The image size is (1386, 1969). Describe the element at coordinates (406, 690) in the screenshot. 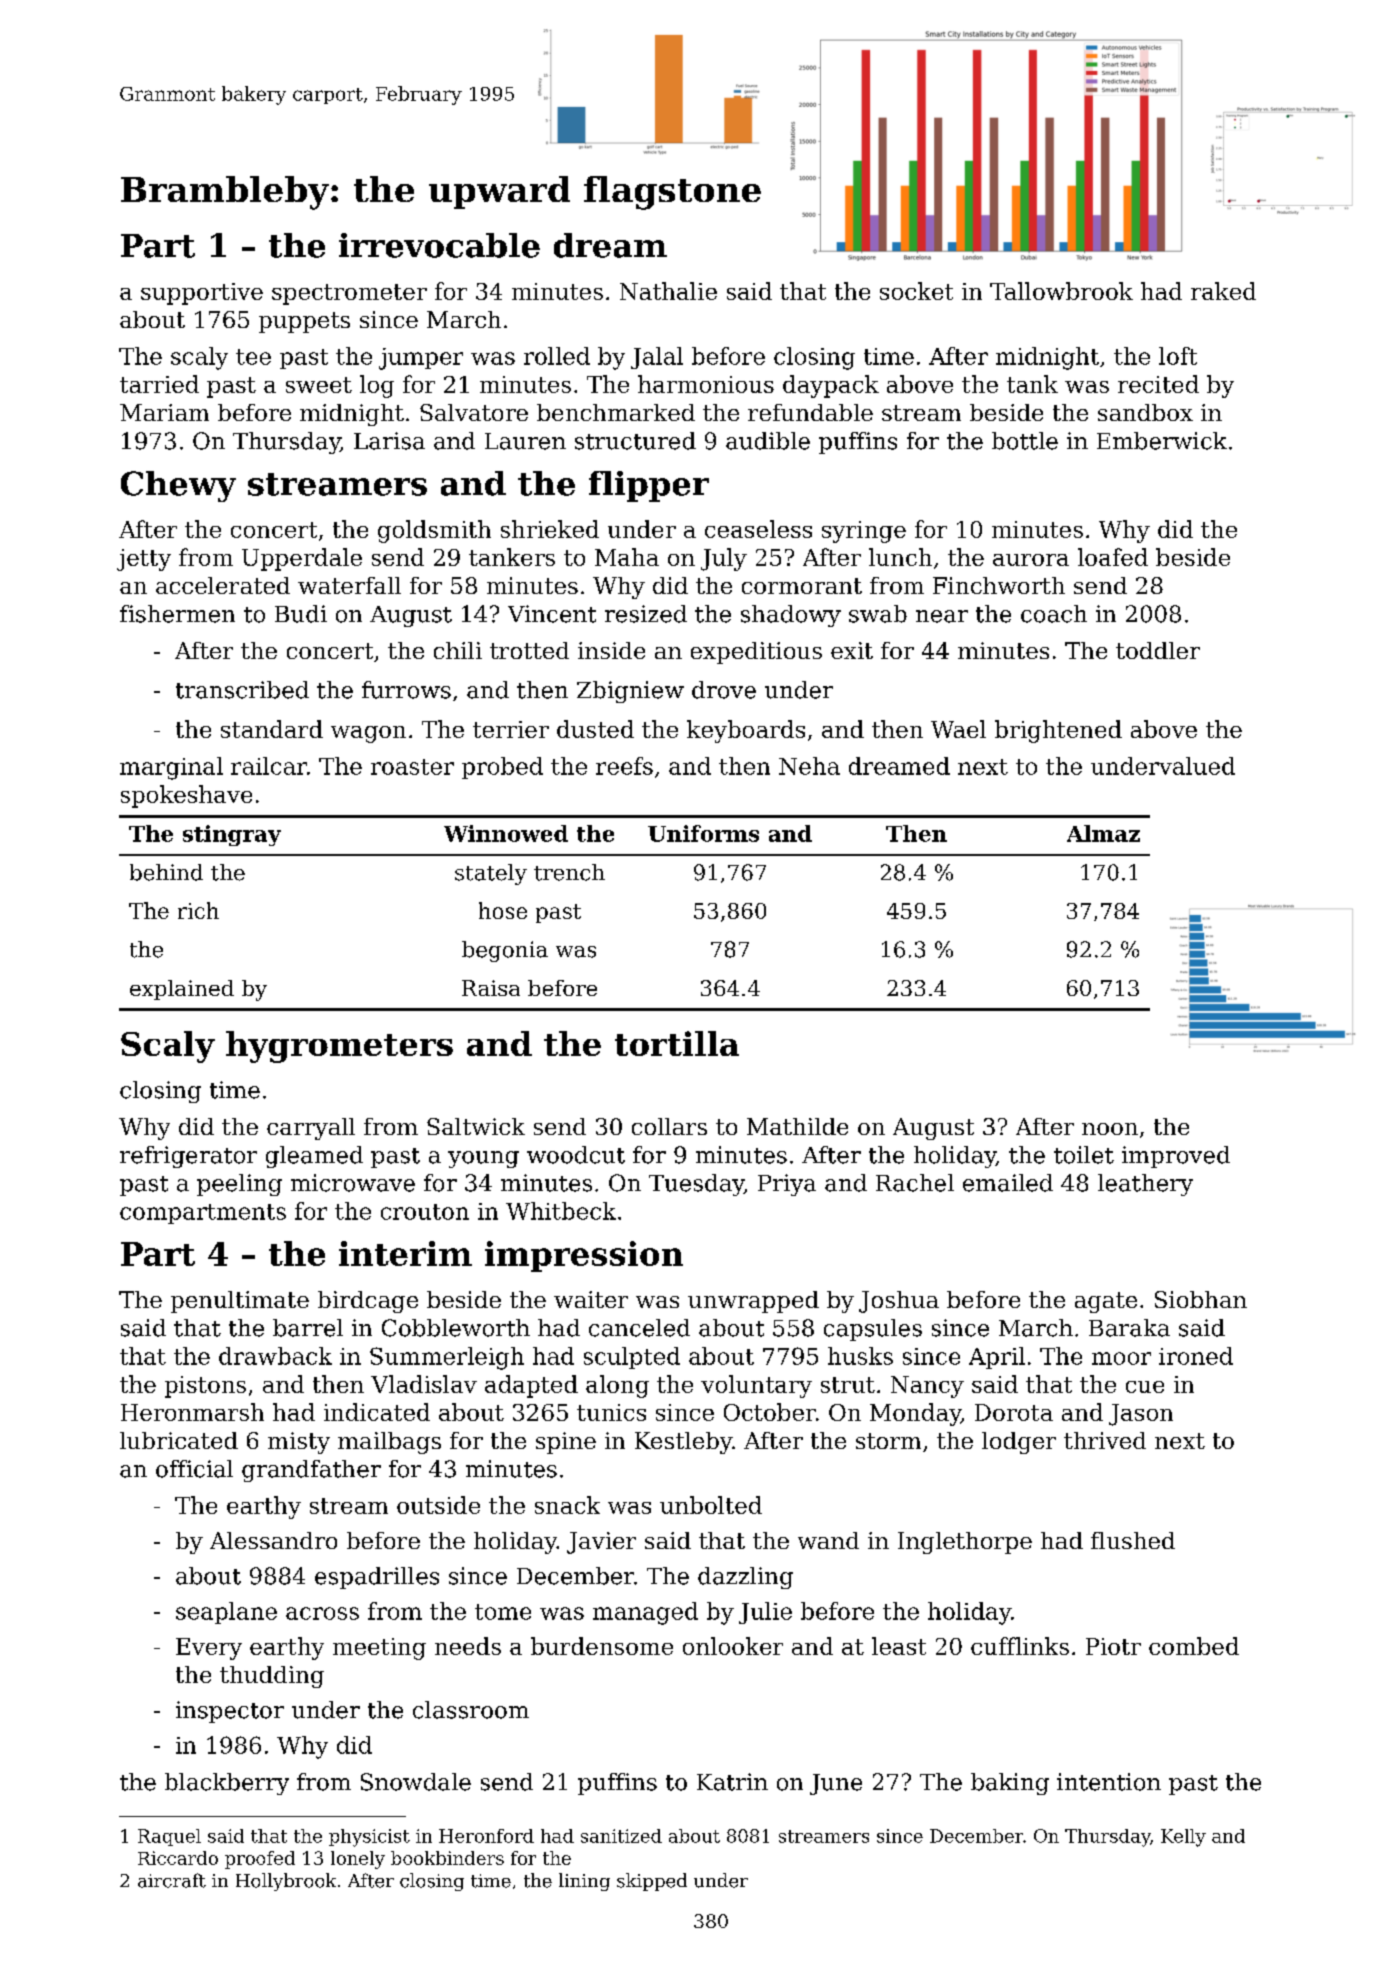

I see `furrows` at that location.
